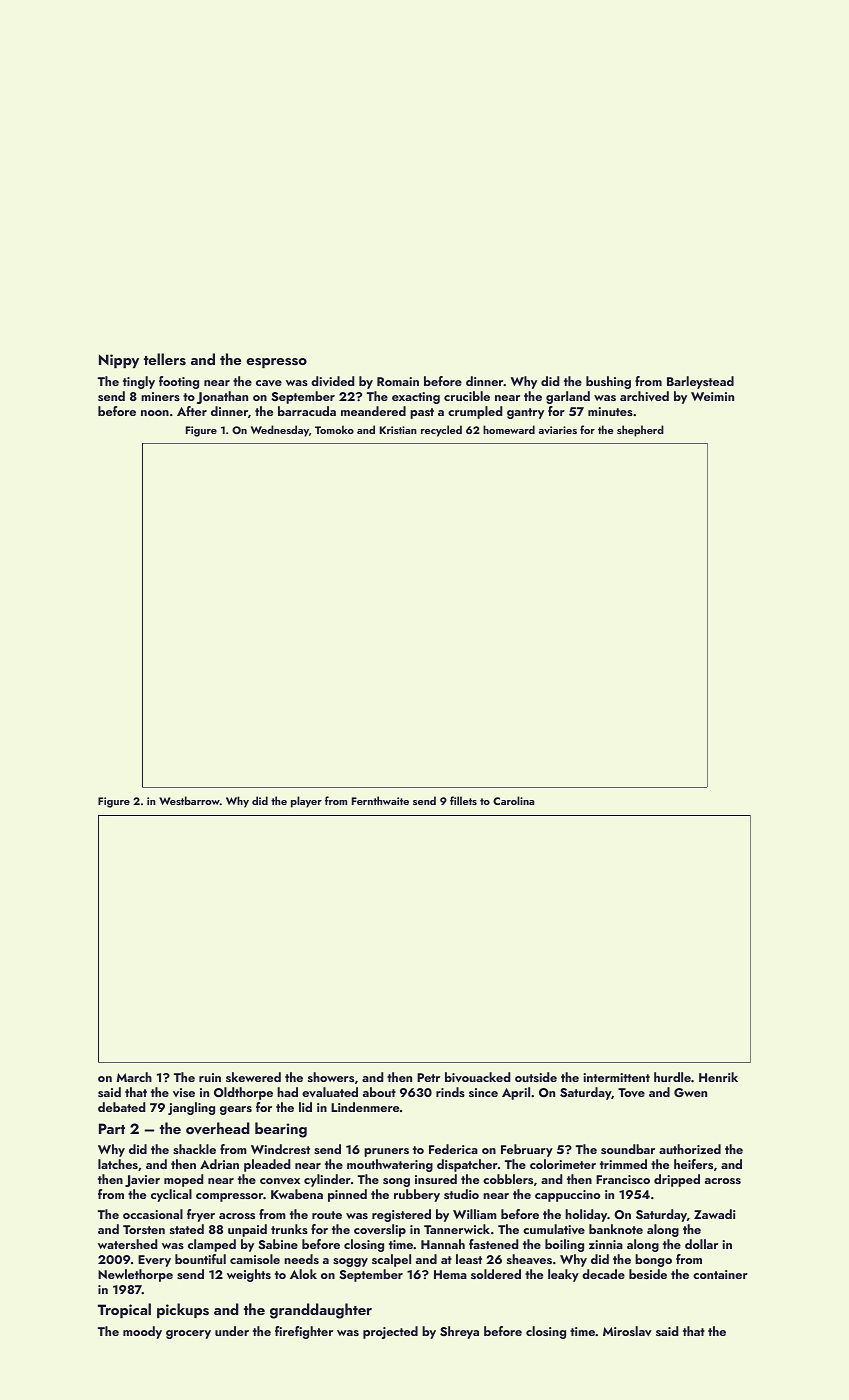 The height and width of the screenshot is (1400, 849). Describe the element at coordinates (189, 800) in the screenshot. I see `Westbarrow` at that location.
